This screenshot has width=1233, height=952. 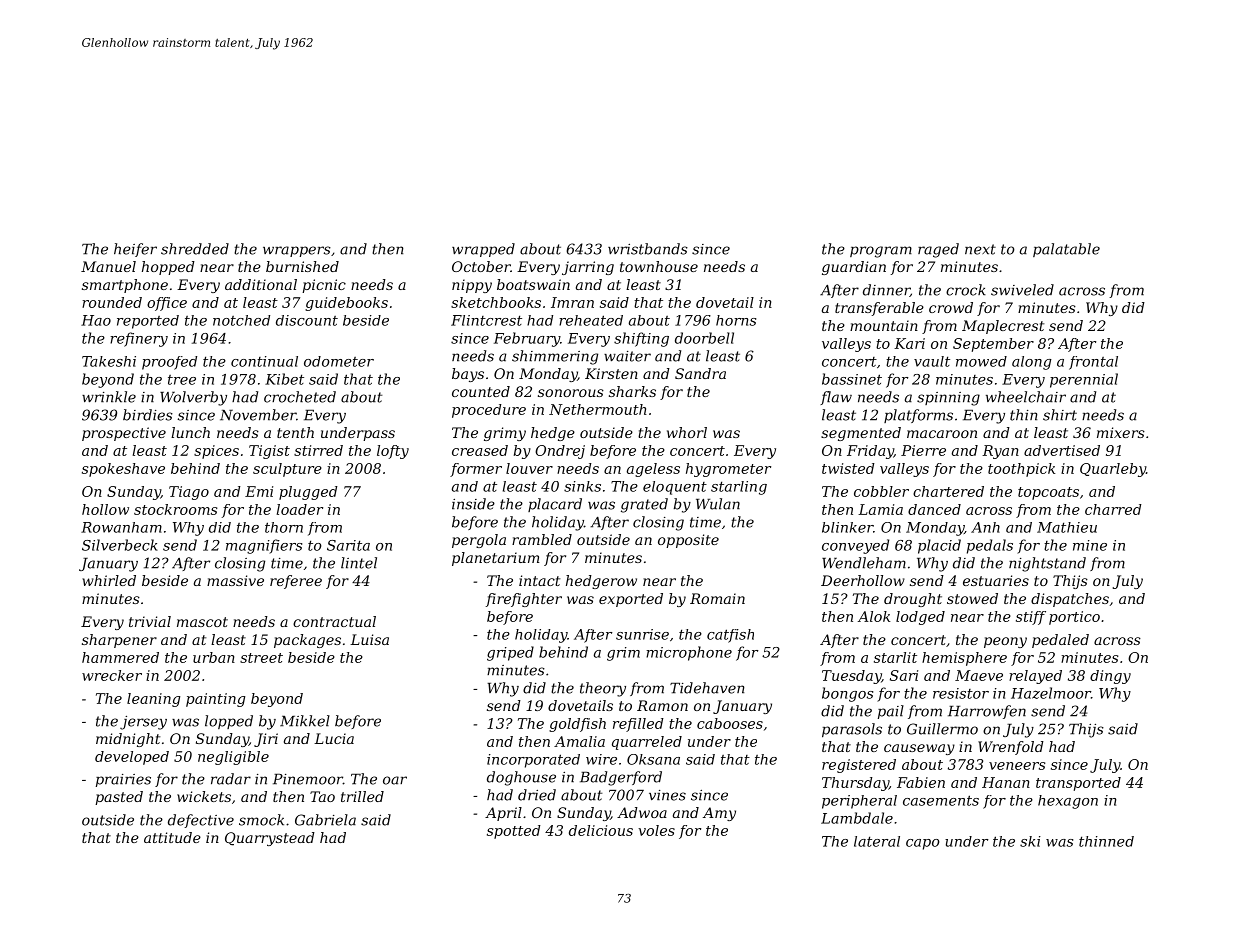 I want to click on chartered, so click(x=948, y=491).
